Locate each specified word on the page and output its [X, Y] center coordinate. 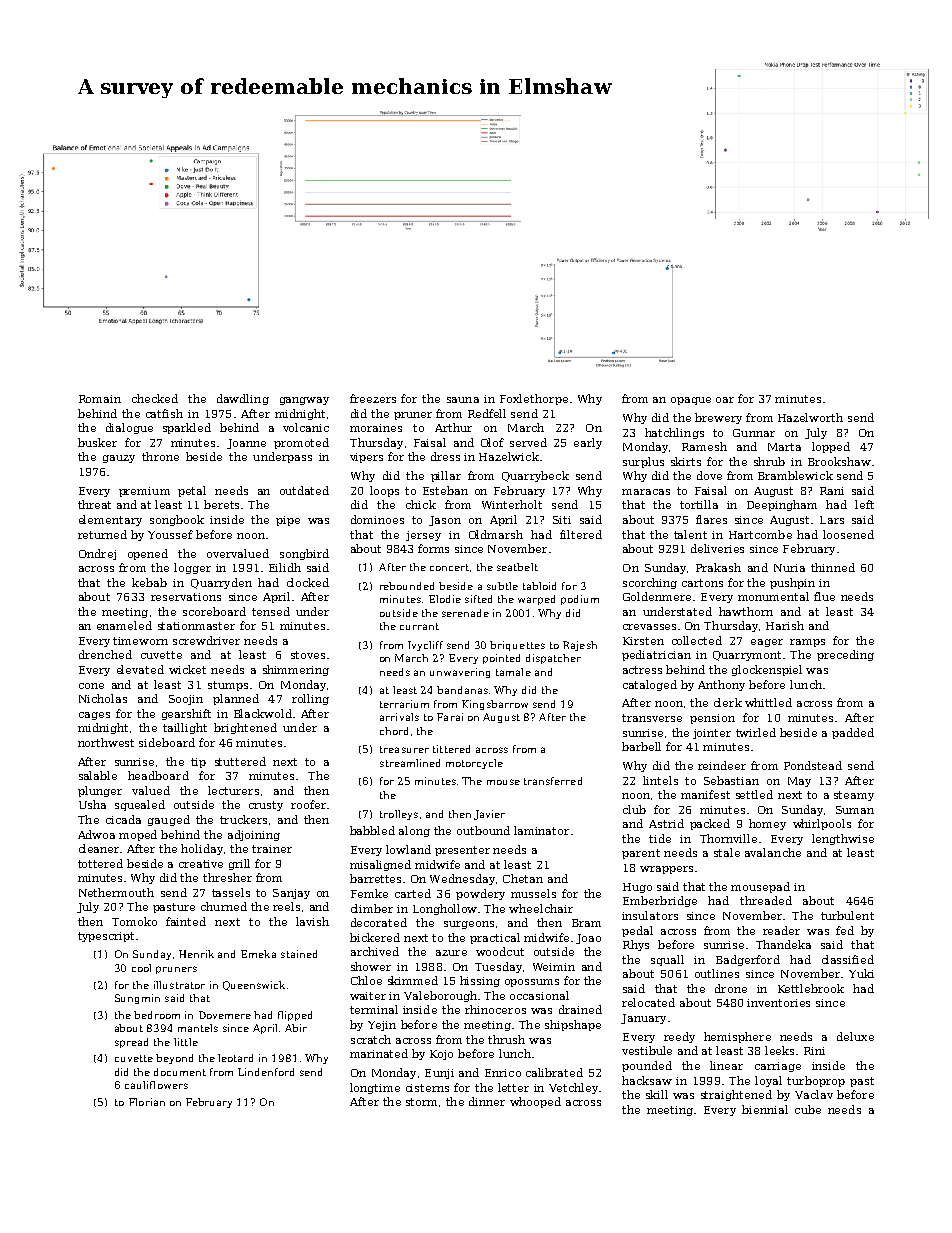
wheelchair [541, 908]
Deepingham [782, 505]
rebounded [407, 586]
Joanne [246, 444]
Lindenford [266, 1072]
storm [421, 1102]
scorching [650, 583]
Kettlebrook [811, 988]
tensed [271, 611]
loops [384, 491]
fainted [186, 921]
